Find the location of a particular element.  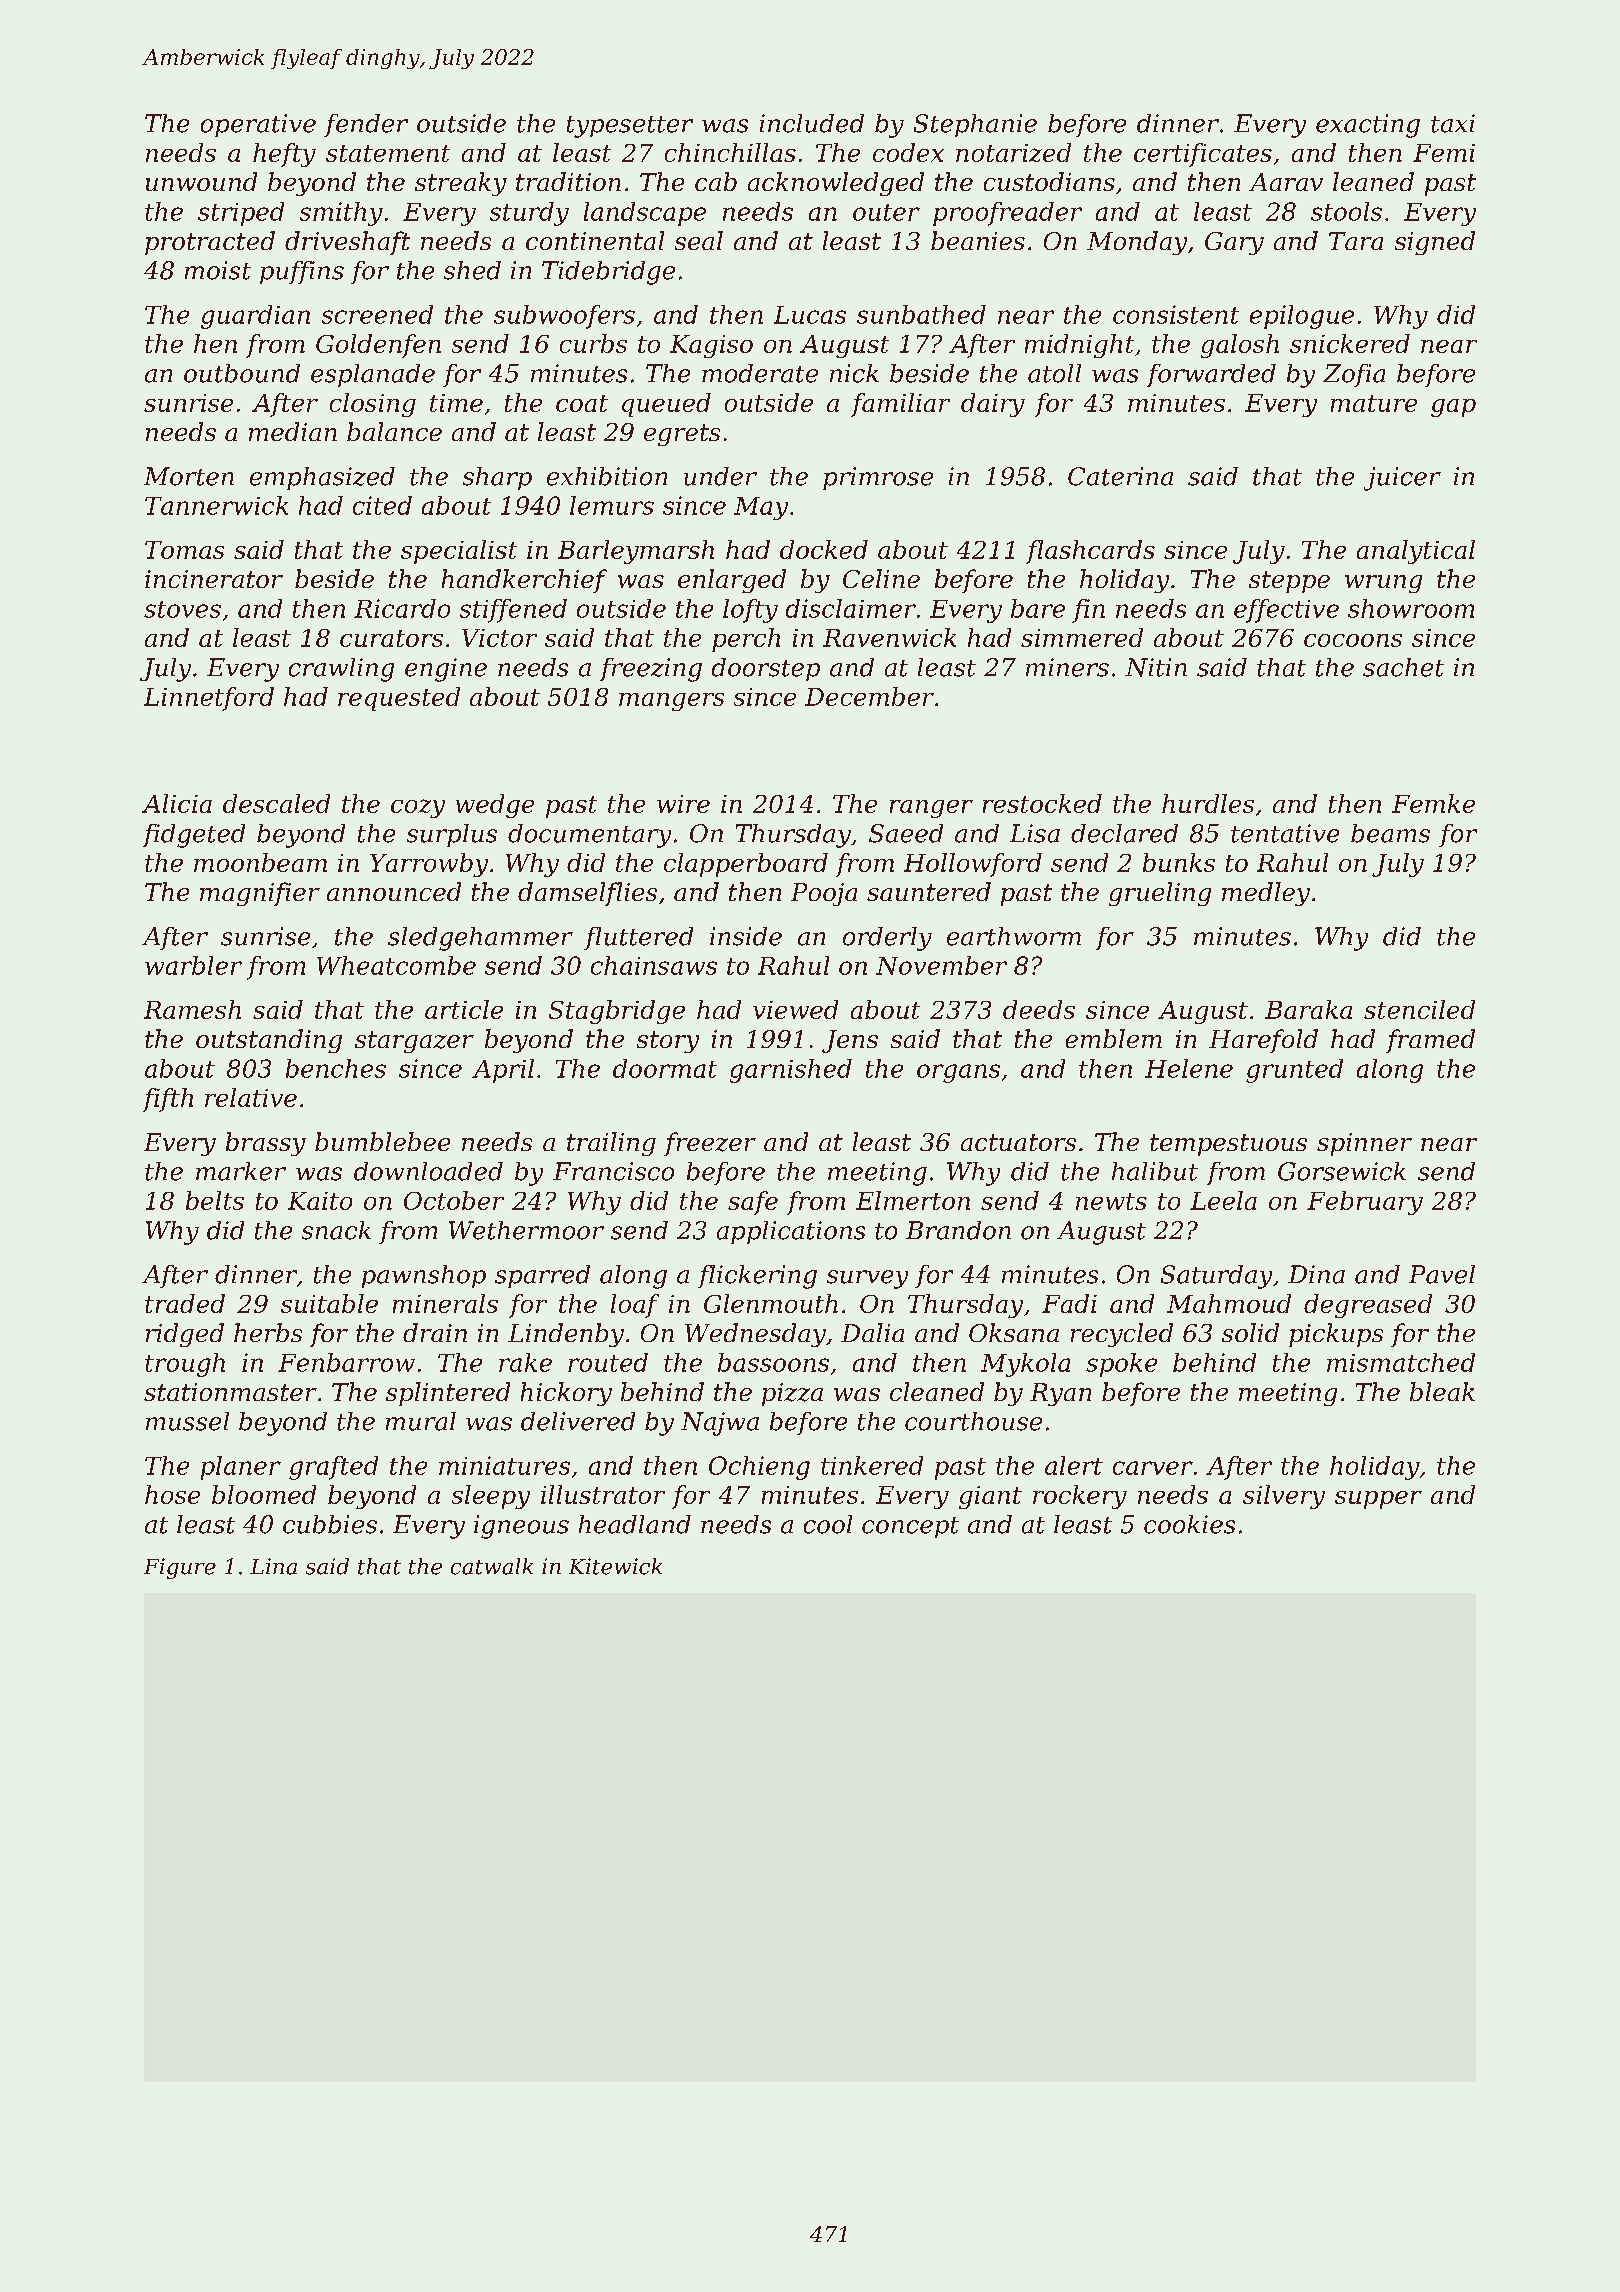

freezing is located at coordinates (651, 670).
